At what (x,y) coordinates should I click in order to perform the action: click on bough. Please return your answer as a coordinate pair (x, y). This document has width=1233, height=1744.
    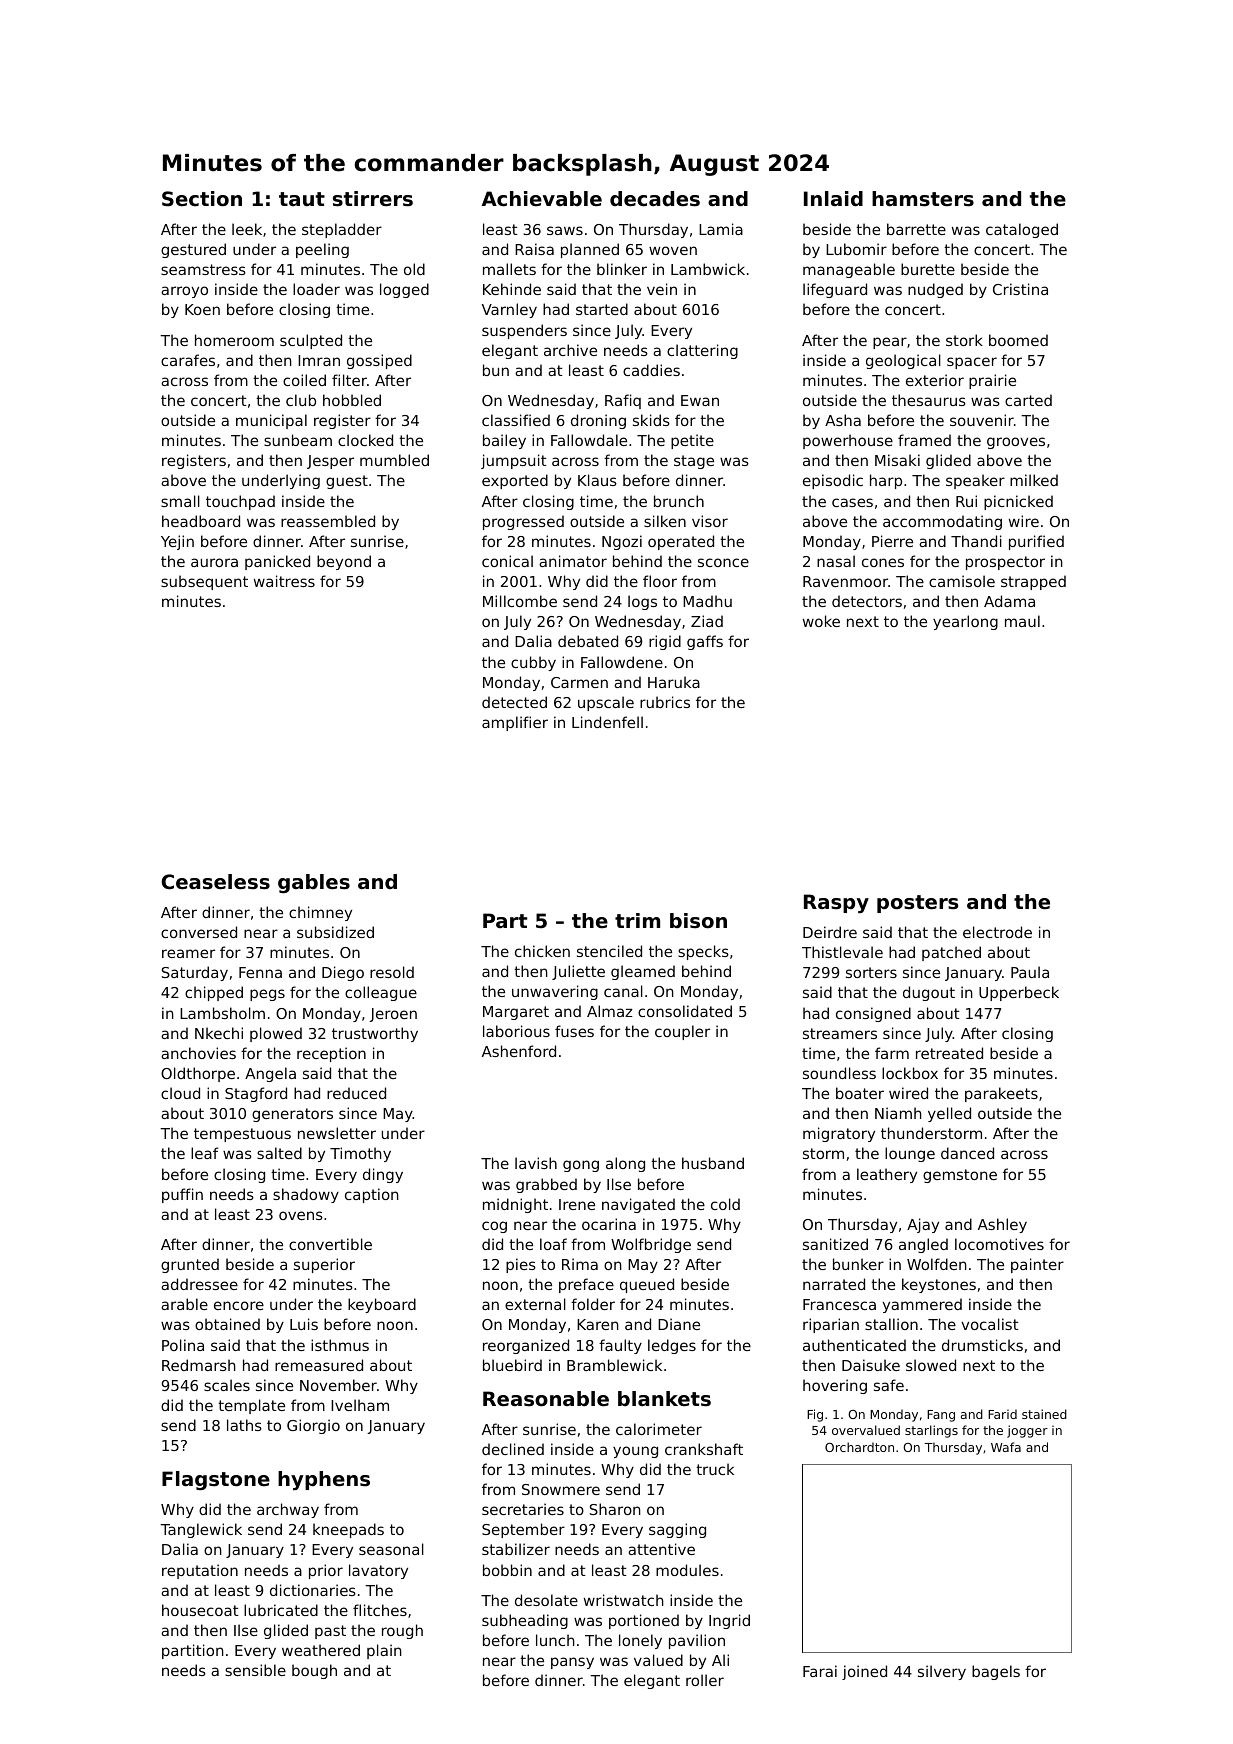
    Looking at the image, I should click on (314, 1671).
